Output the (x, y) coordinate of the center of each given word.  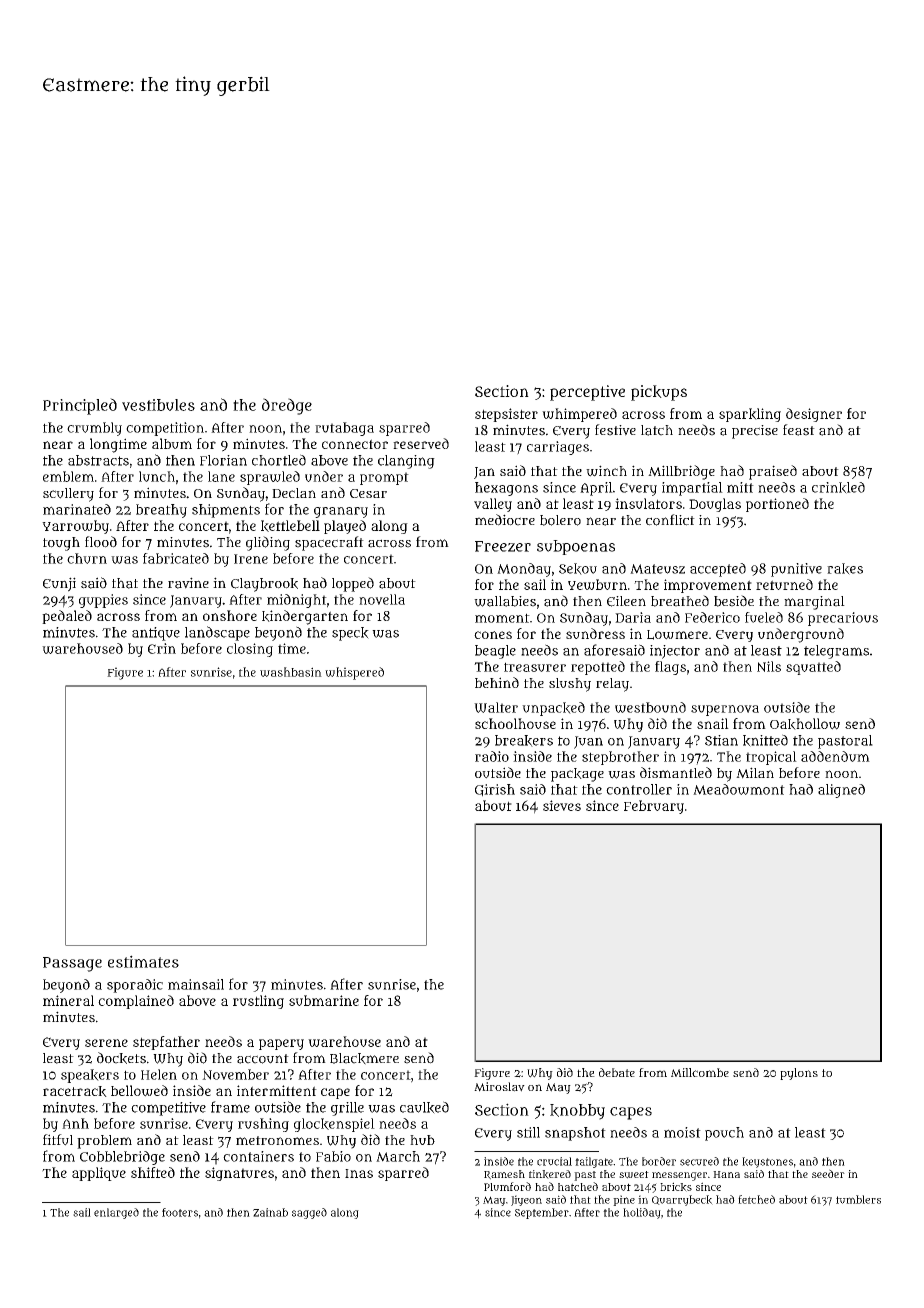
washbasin (291, 672)
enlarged (116, 1213)
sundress (595, 633)
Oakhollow (805, 724)
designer (814, 415)
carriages (558, 448)
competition (165, 429)
